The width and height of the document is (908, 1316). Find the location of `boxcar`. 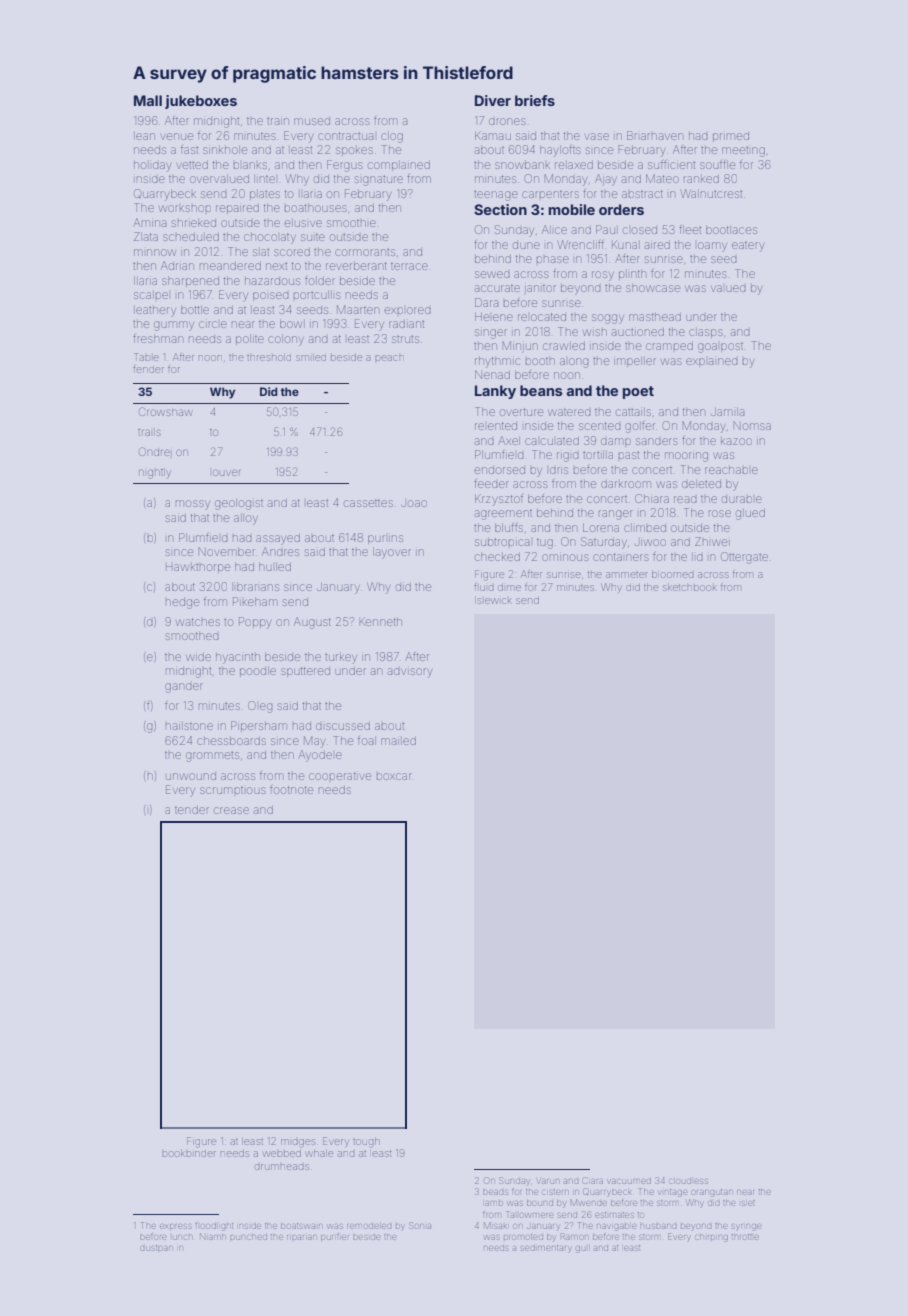

boxcar is located at coordinates (394, 776).
